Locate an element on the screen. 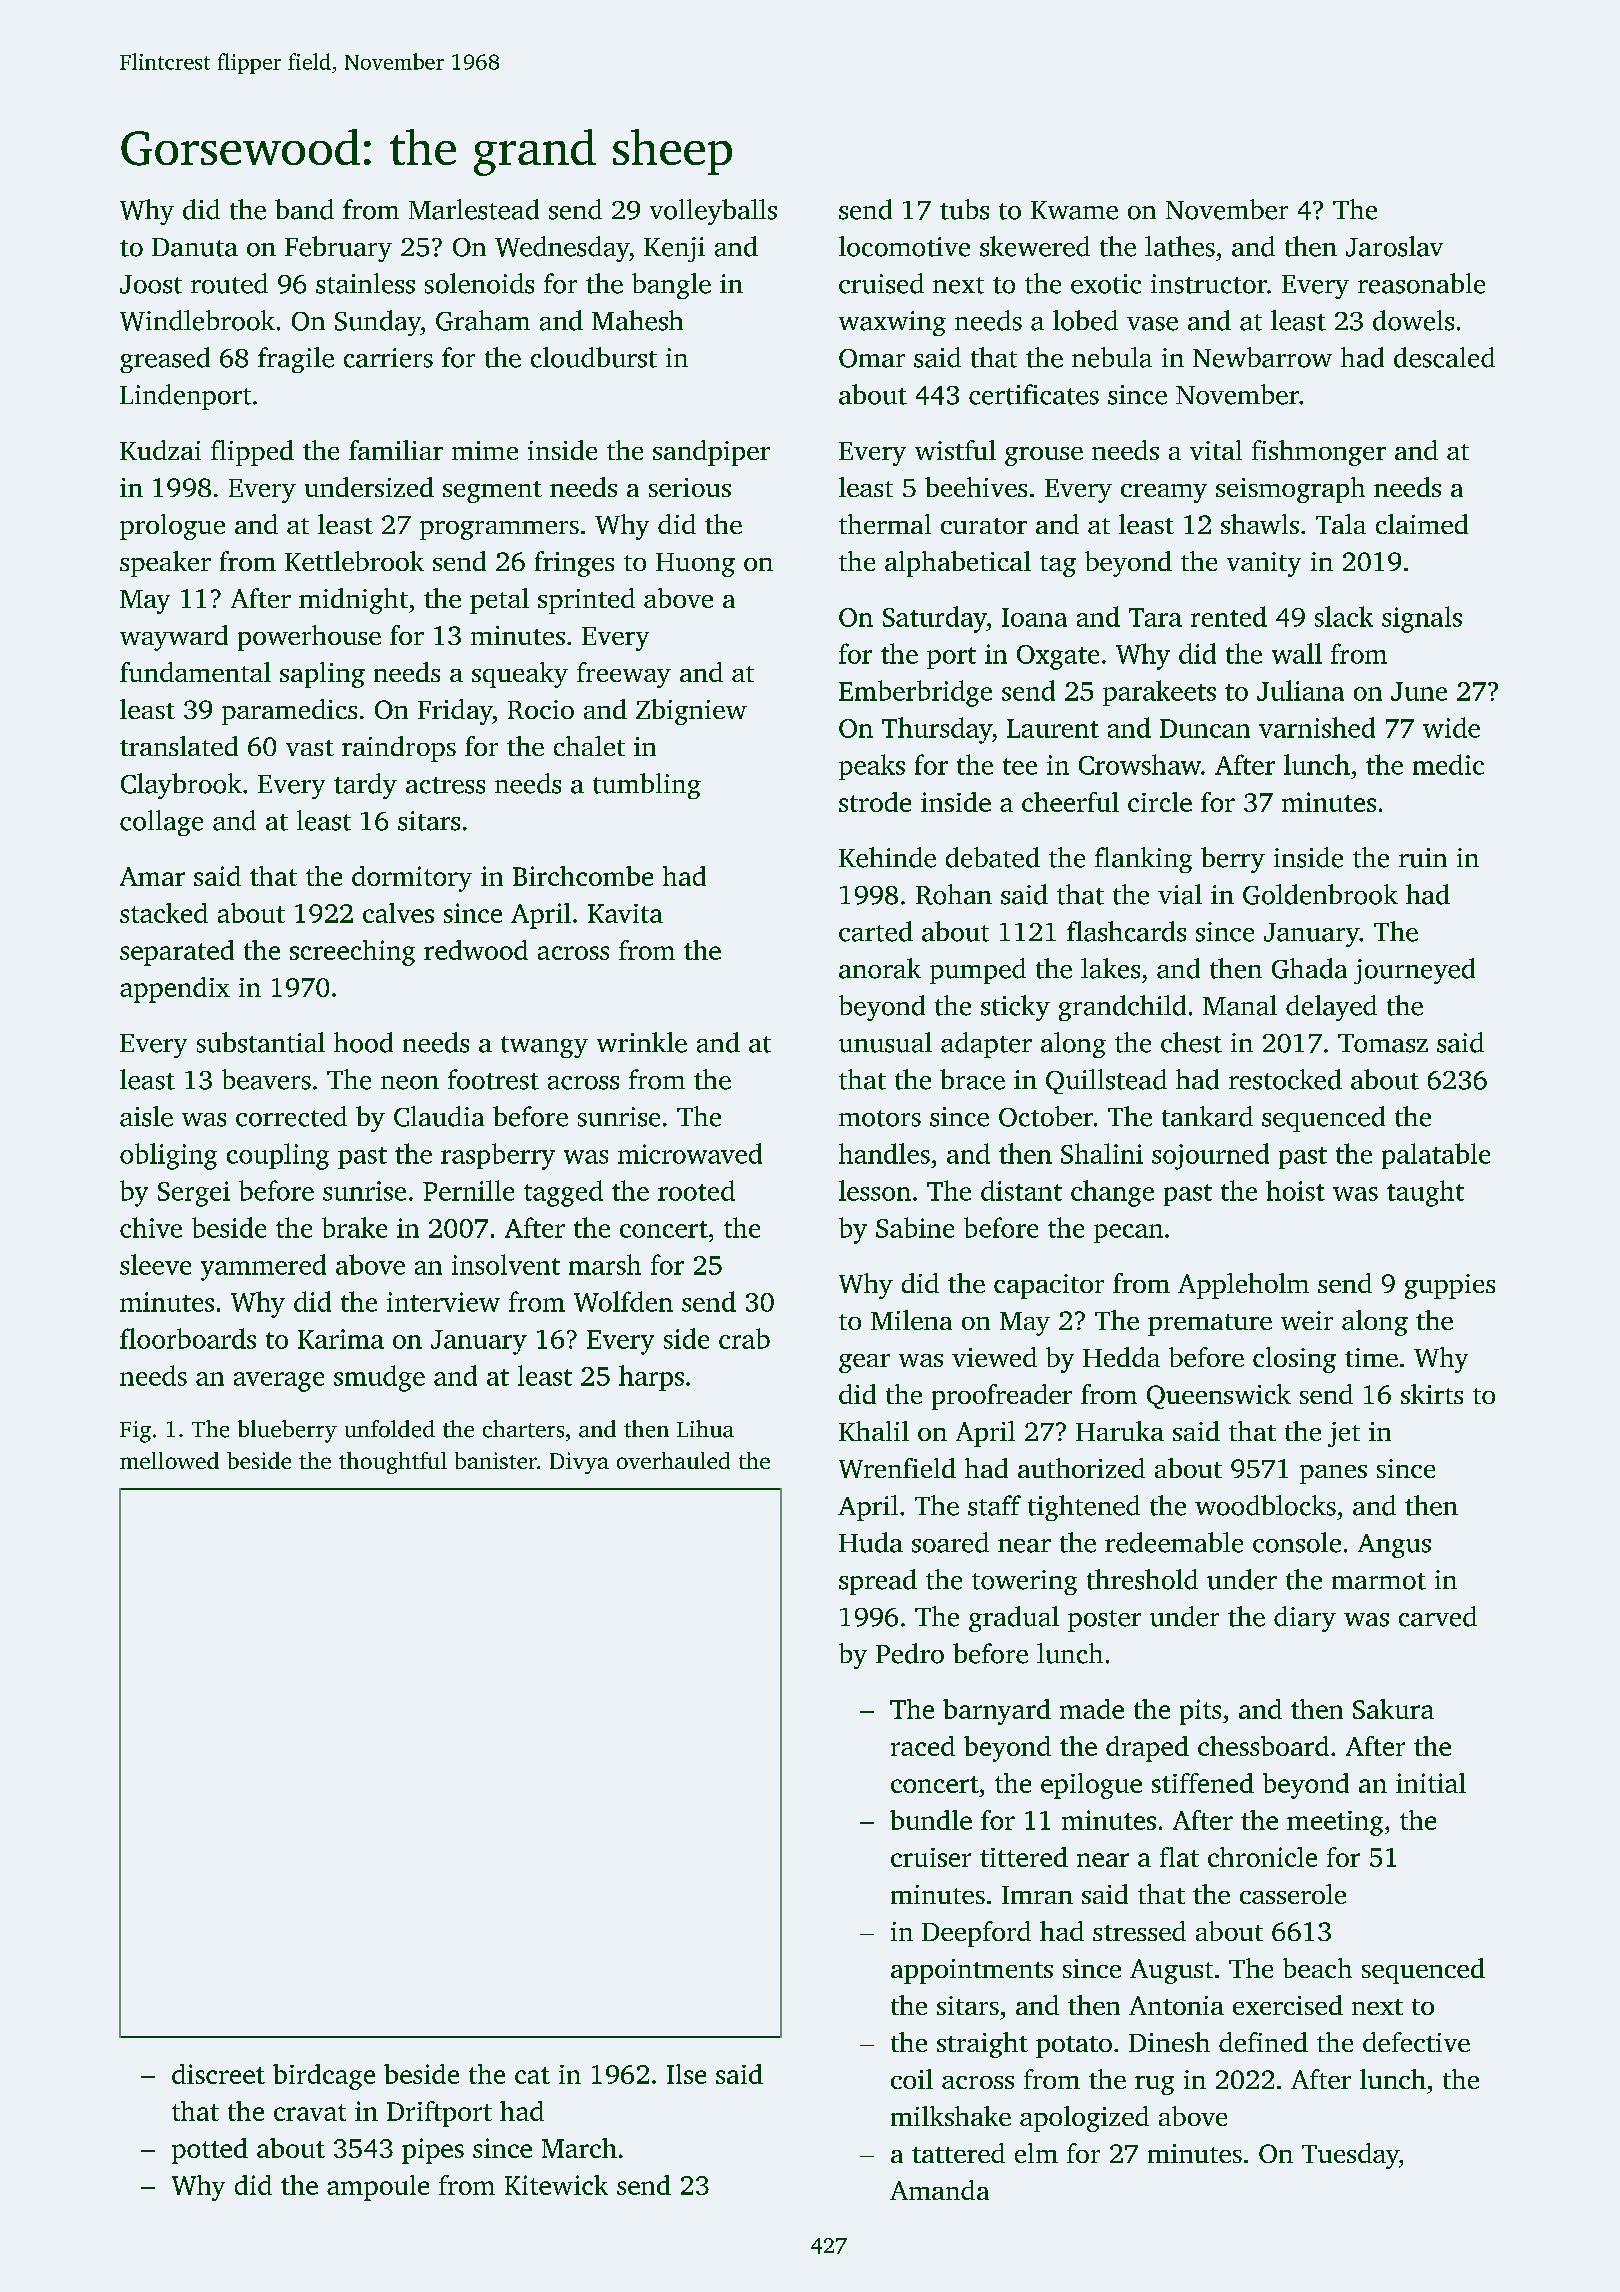 The height and width of the screenshot is (2292, 1620). wrinkle is located at coordinates (642, 1042).
